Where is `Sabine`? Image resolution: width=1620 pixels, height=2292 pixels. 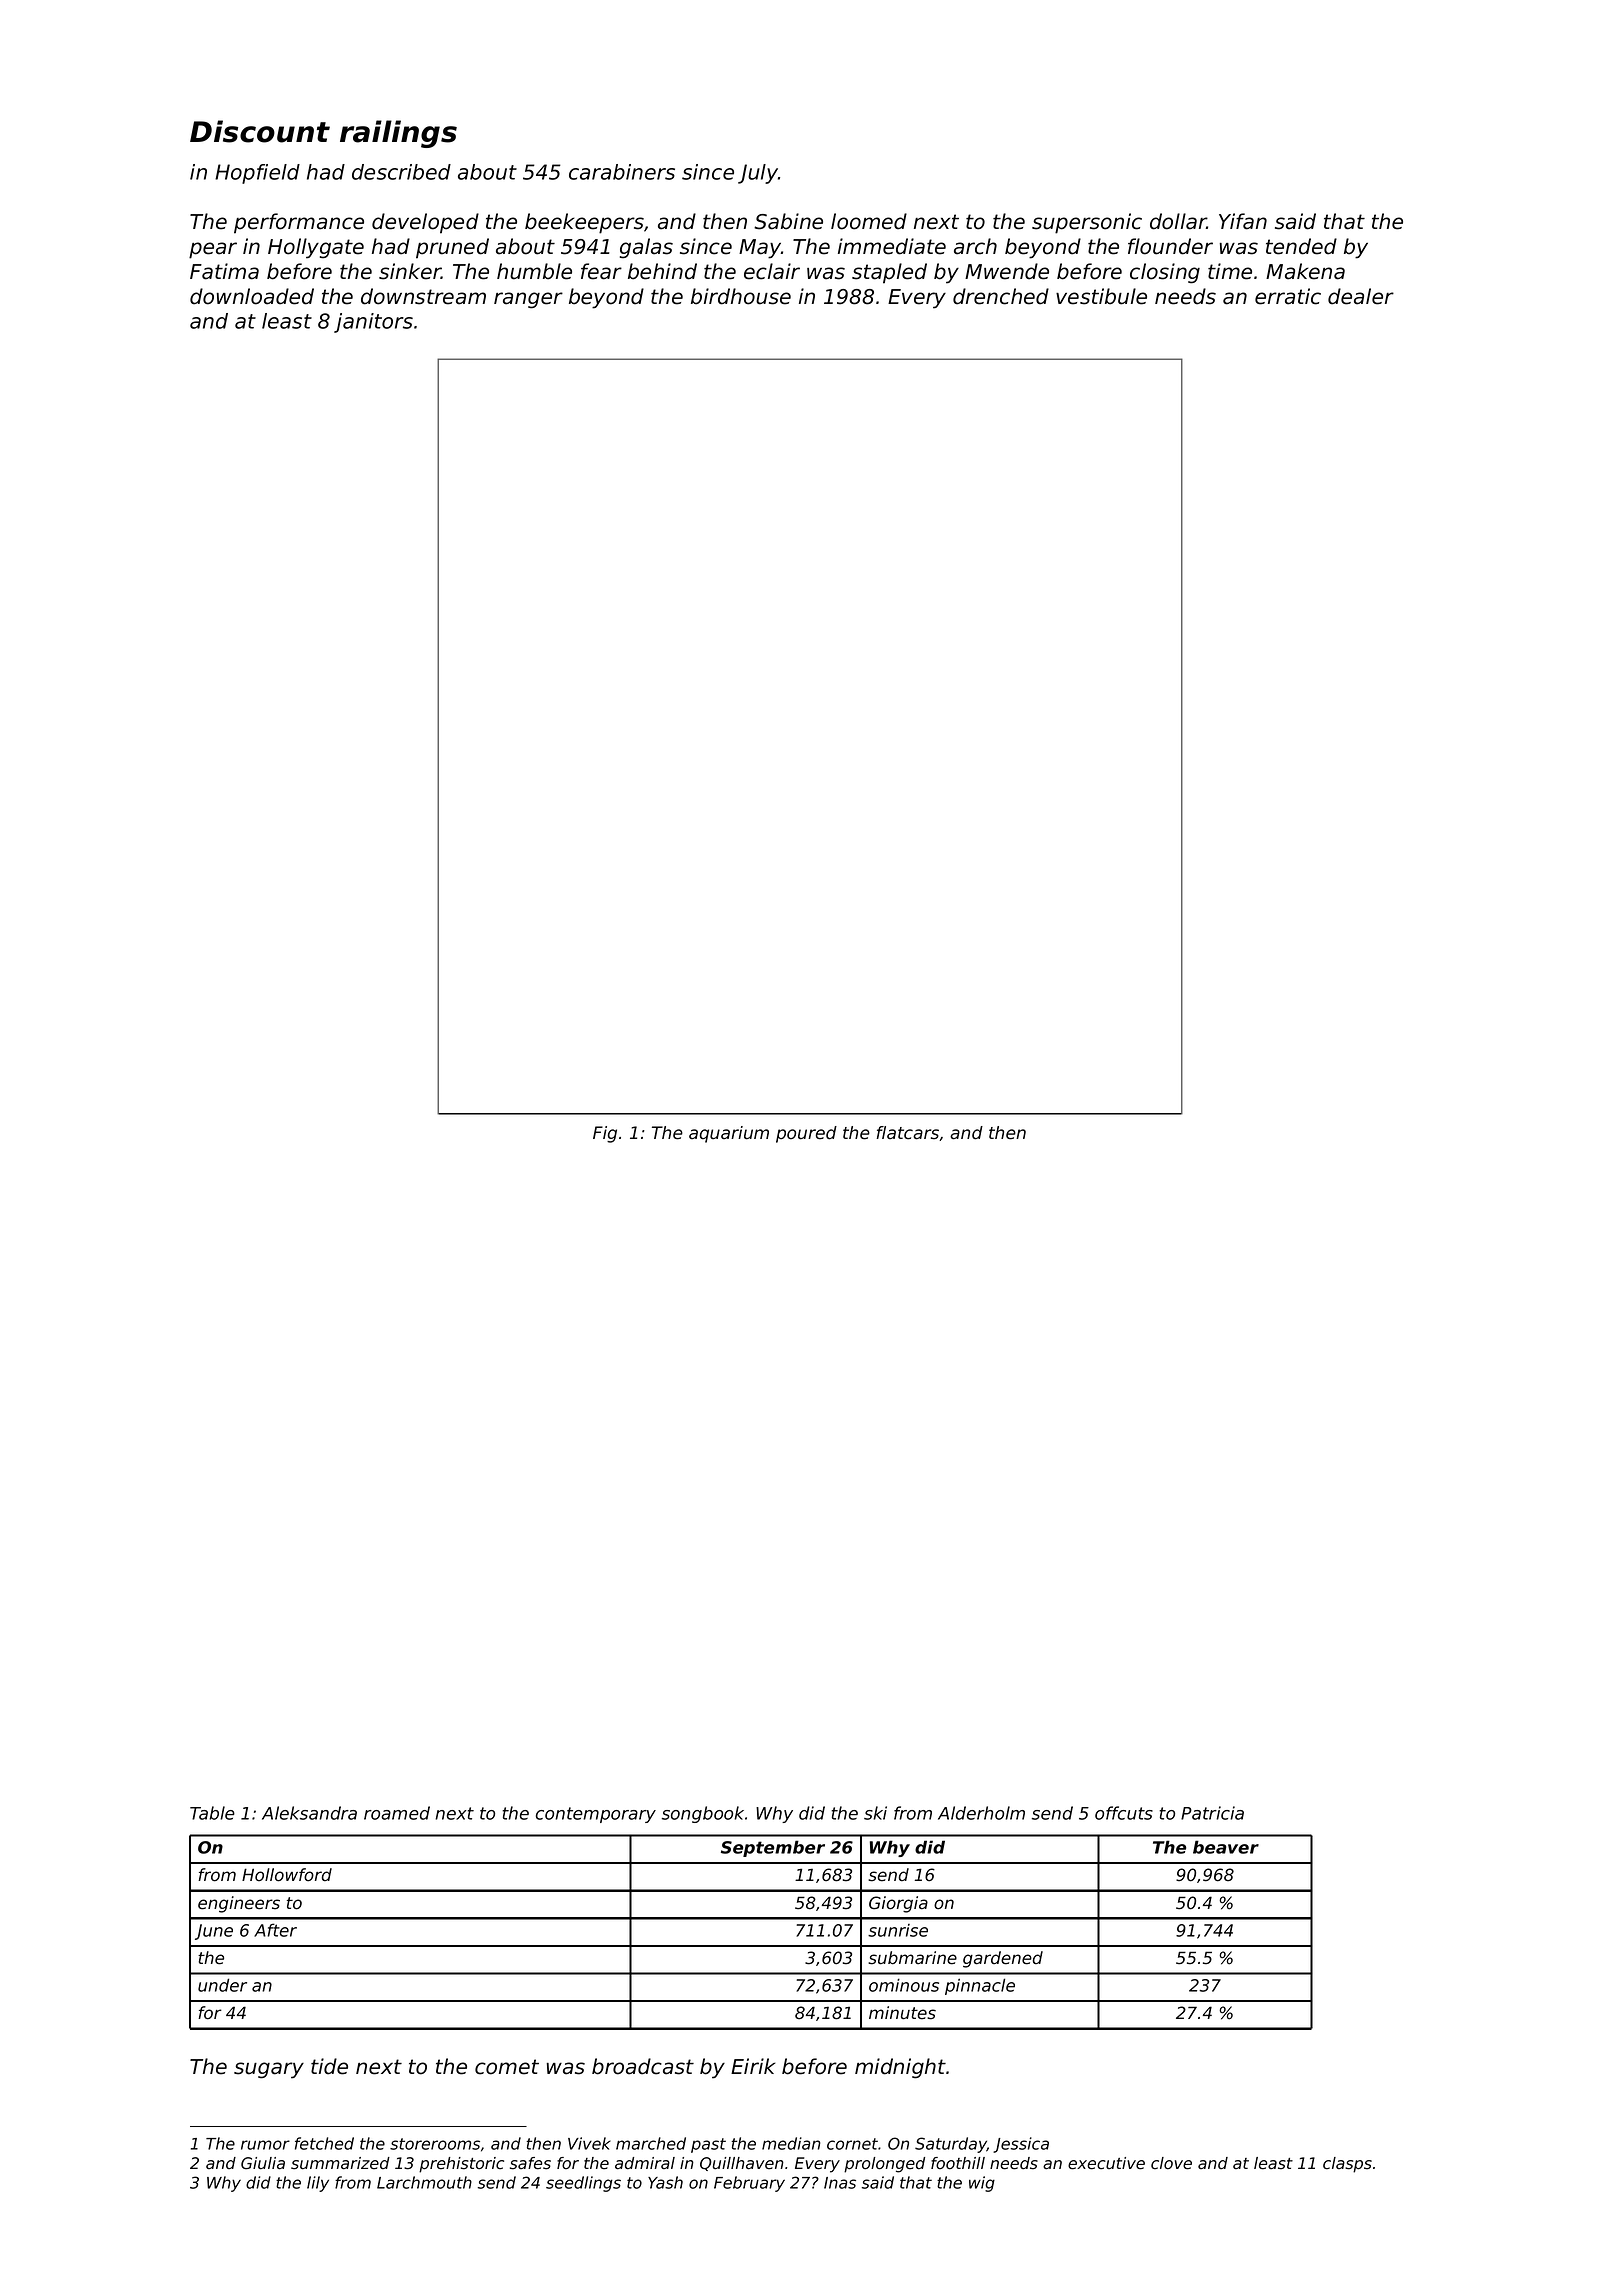
Sabine is located at coordinates (788, 221).
